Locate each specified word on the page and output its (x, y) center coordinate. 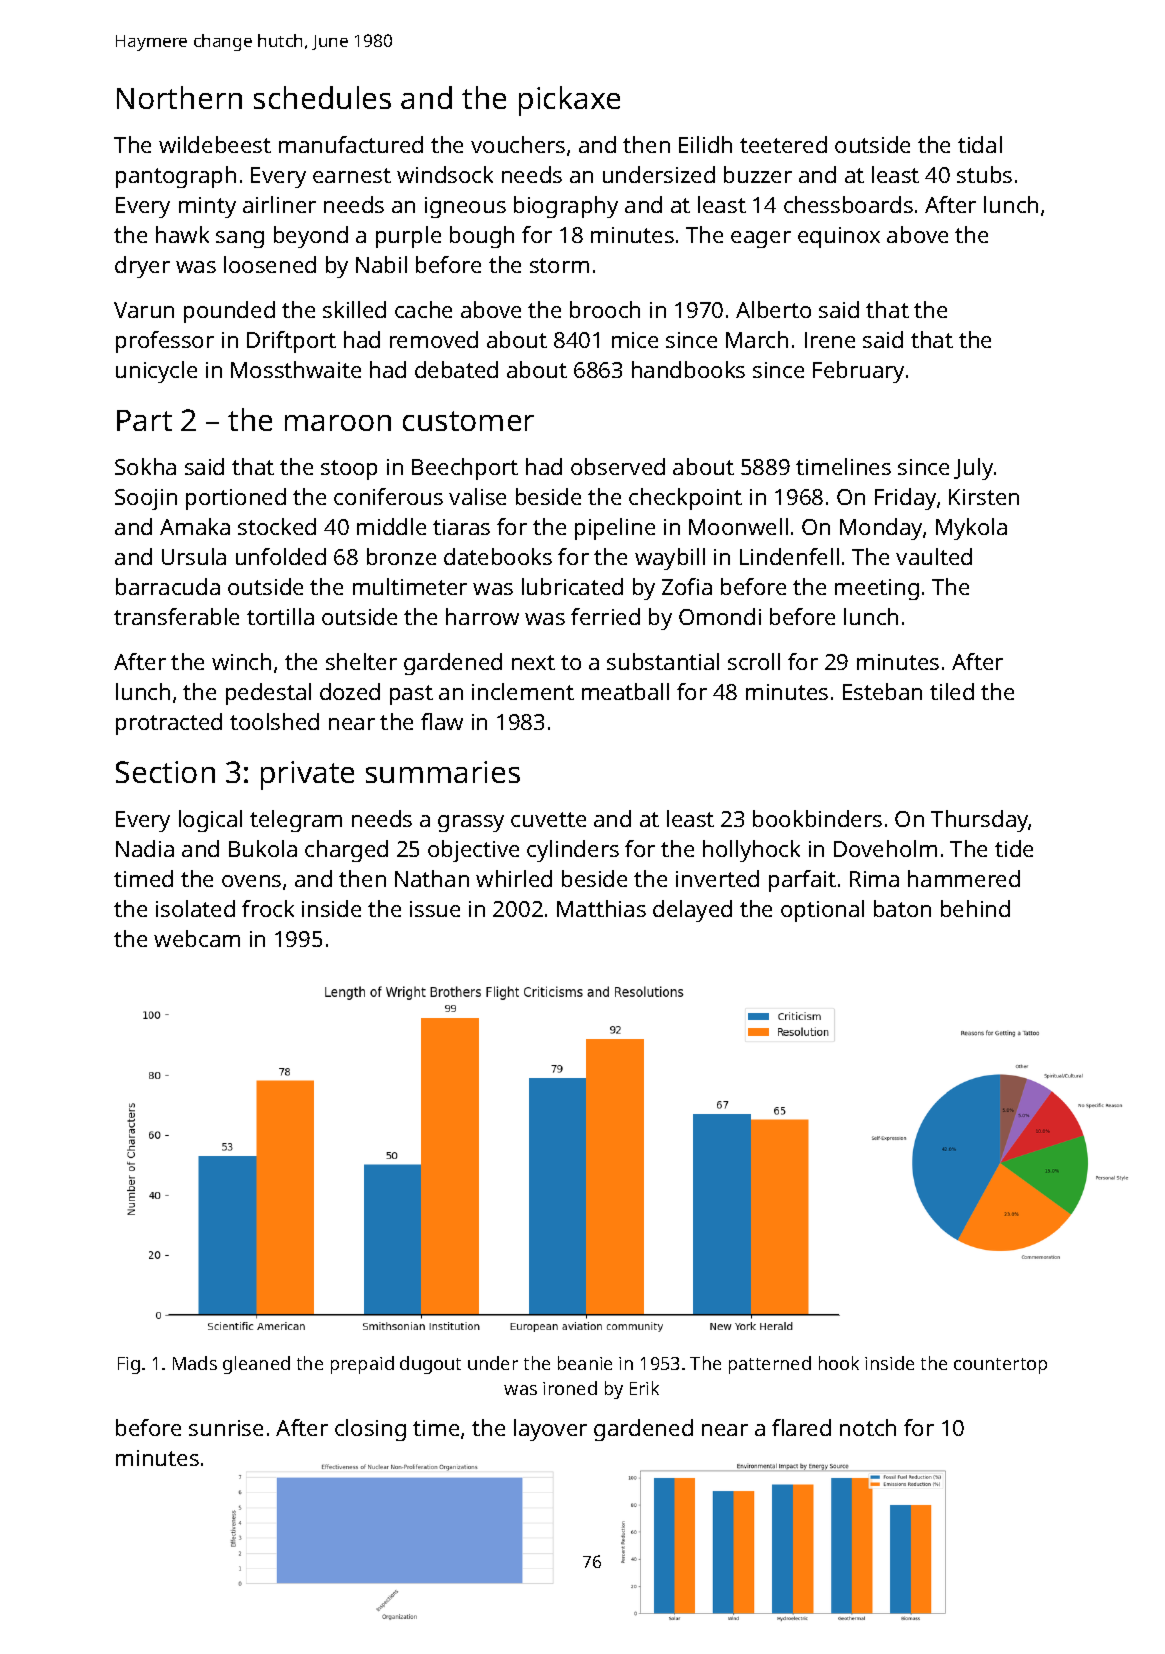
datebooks (498, 556)
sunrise (226, 1428)
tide (1014, 848)
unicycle (156, 372)
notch (868, 1427)
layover (550, 1430)
